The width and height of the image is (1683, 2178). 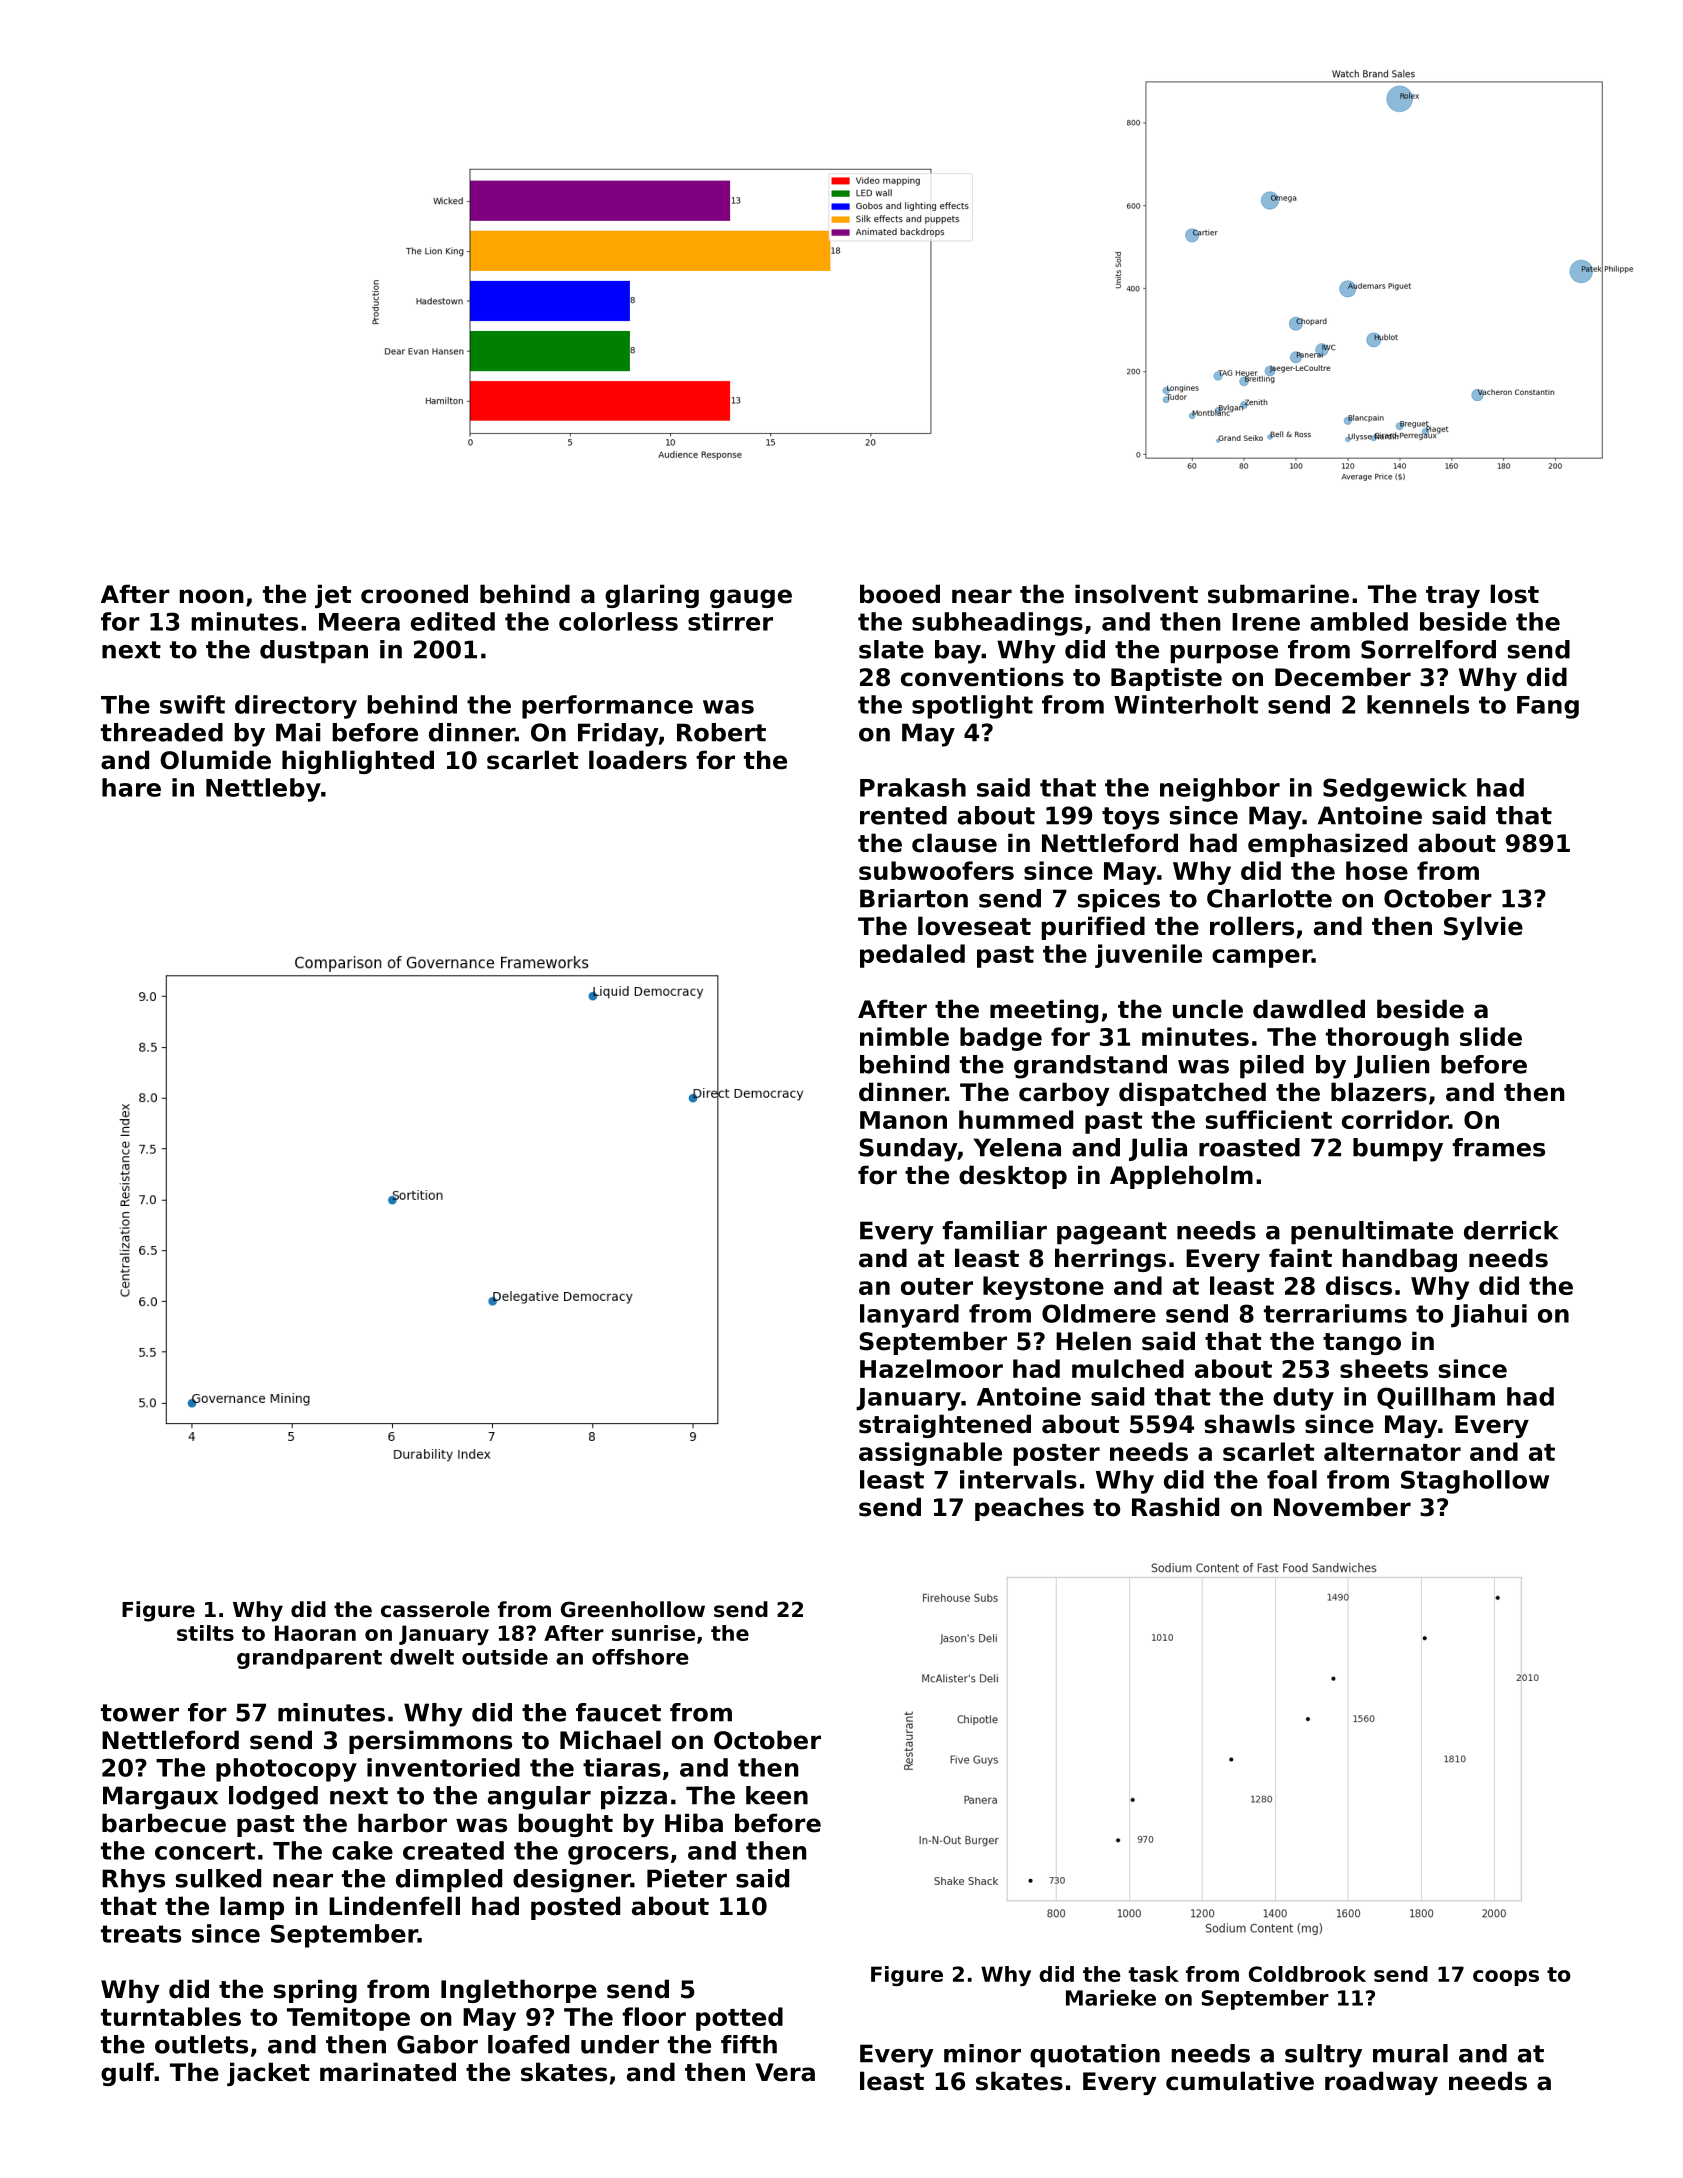 What do you see at coordinates (388, 2072) in the image?
I see `marinated` at bounding box center [388, 2072].
